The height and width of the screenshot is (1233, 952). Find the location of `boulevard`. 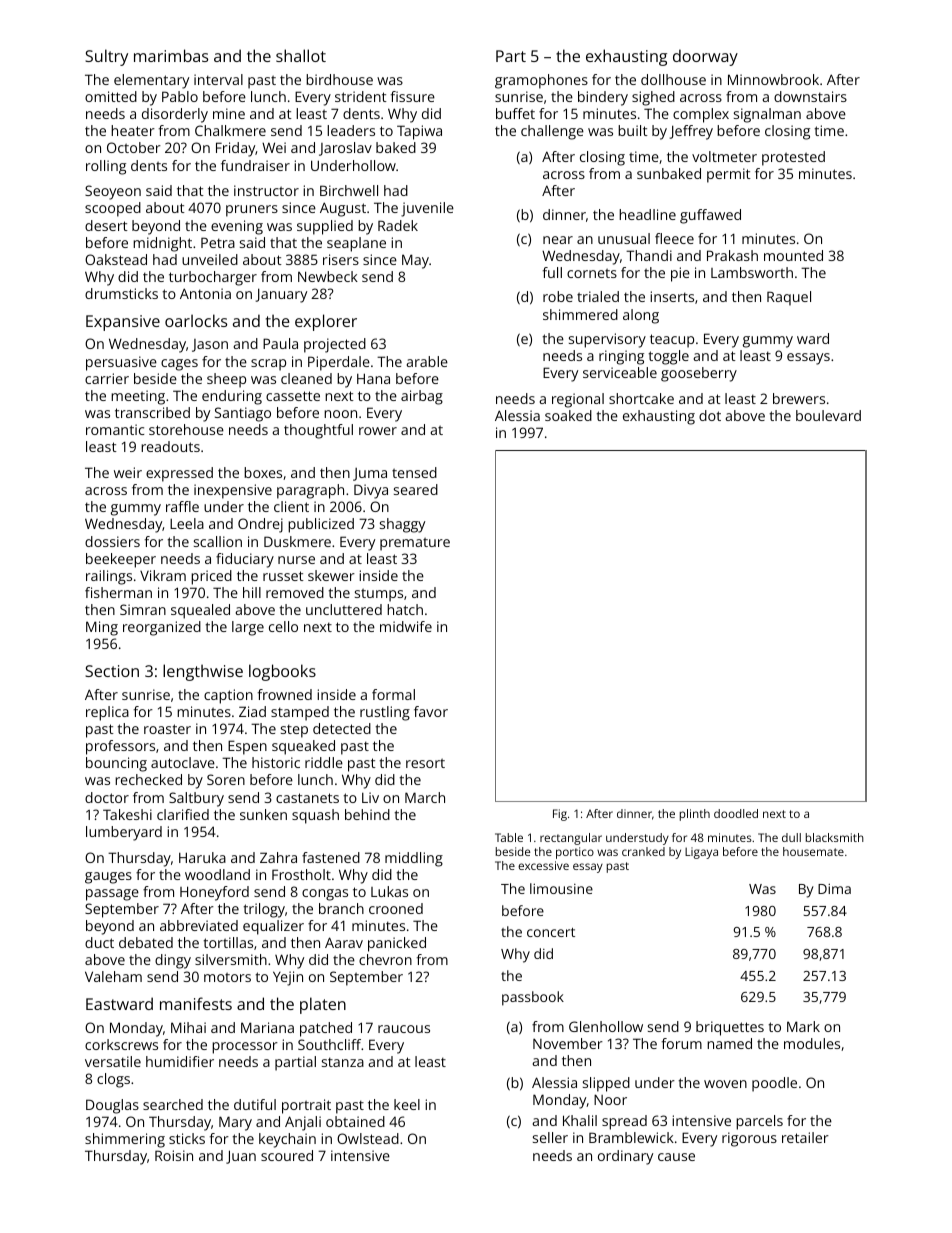

boulevard is located at coordinates (828, 415).
